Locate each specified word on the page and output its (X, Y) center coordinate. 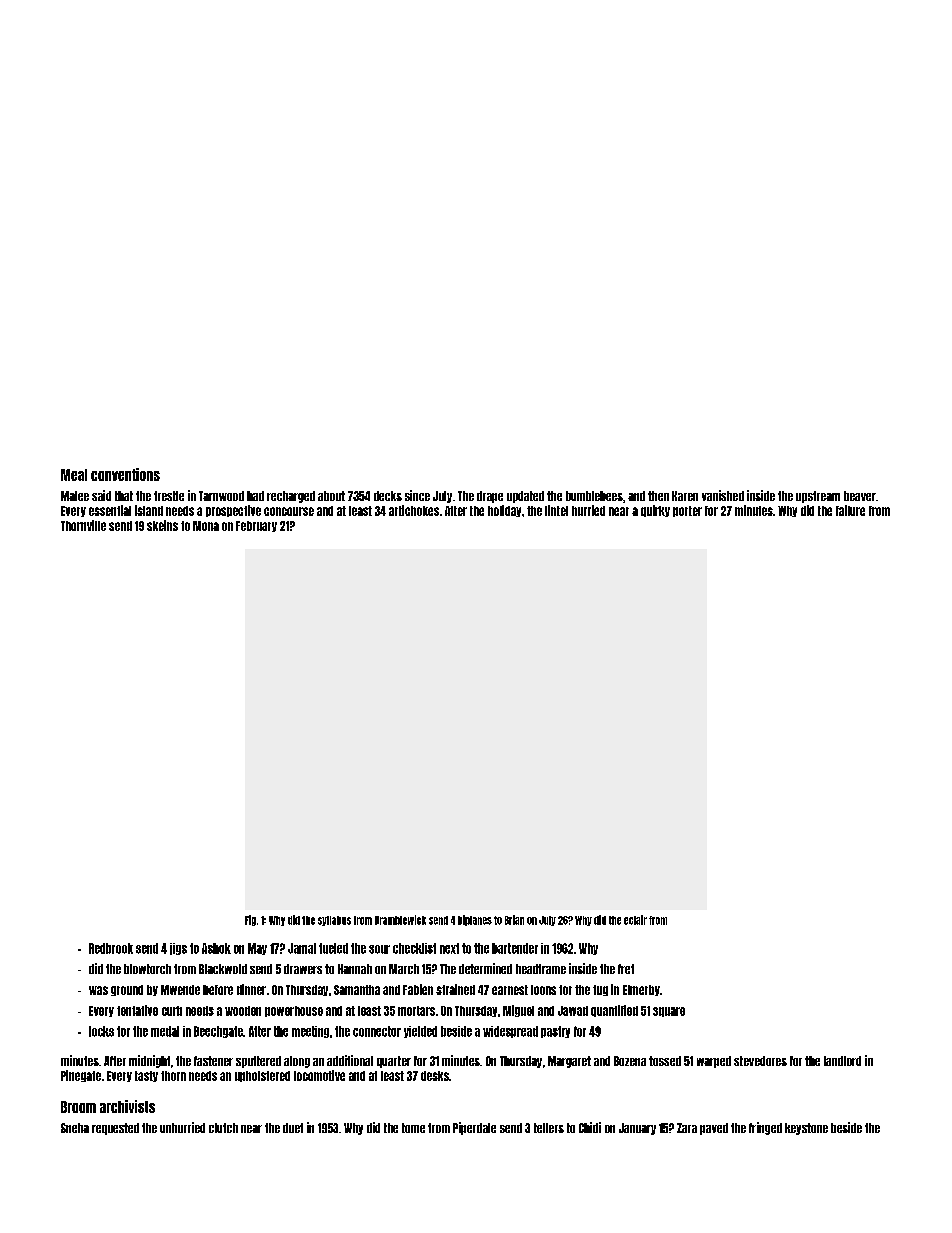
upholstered (262, 1076)
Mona (206, 526)
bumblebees (594, 496)
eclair (635, 920)
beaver (860, 496)
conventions (125, 474)
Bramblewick (400, 920)
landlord (842, 1061)
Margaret (569, 1062)
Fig (250, 920)
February (256, 526)
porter (687, 511)
